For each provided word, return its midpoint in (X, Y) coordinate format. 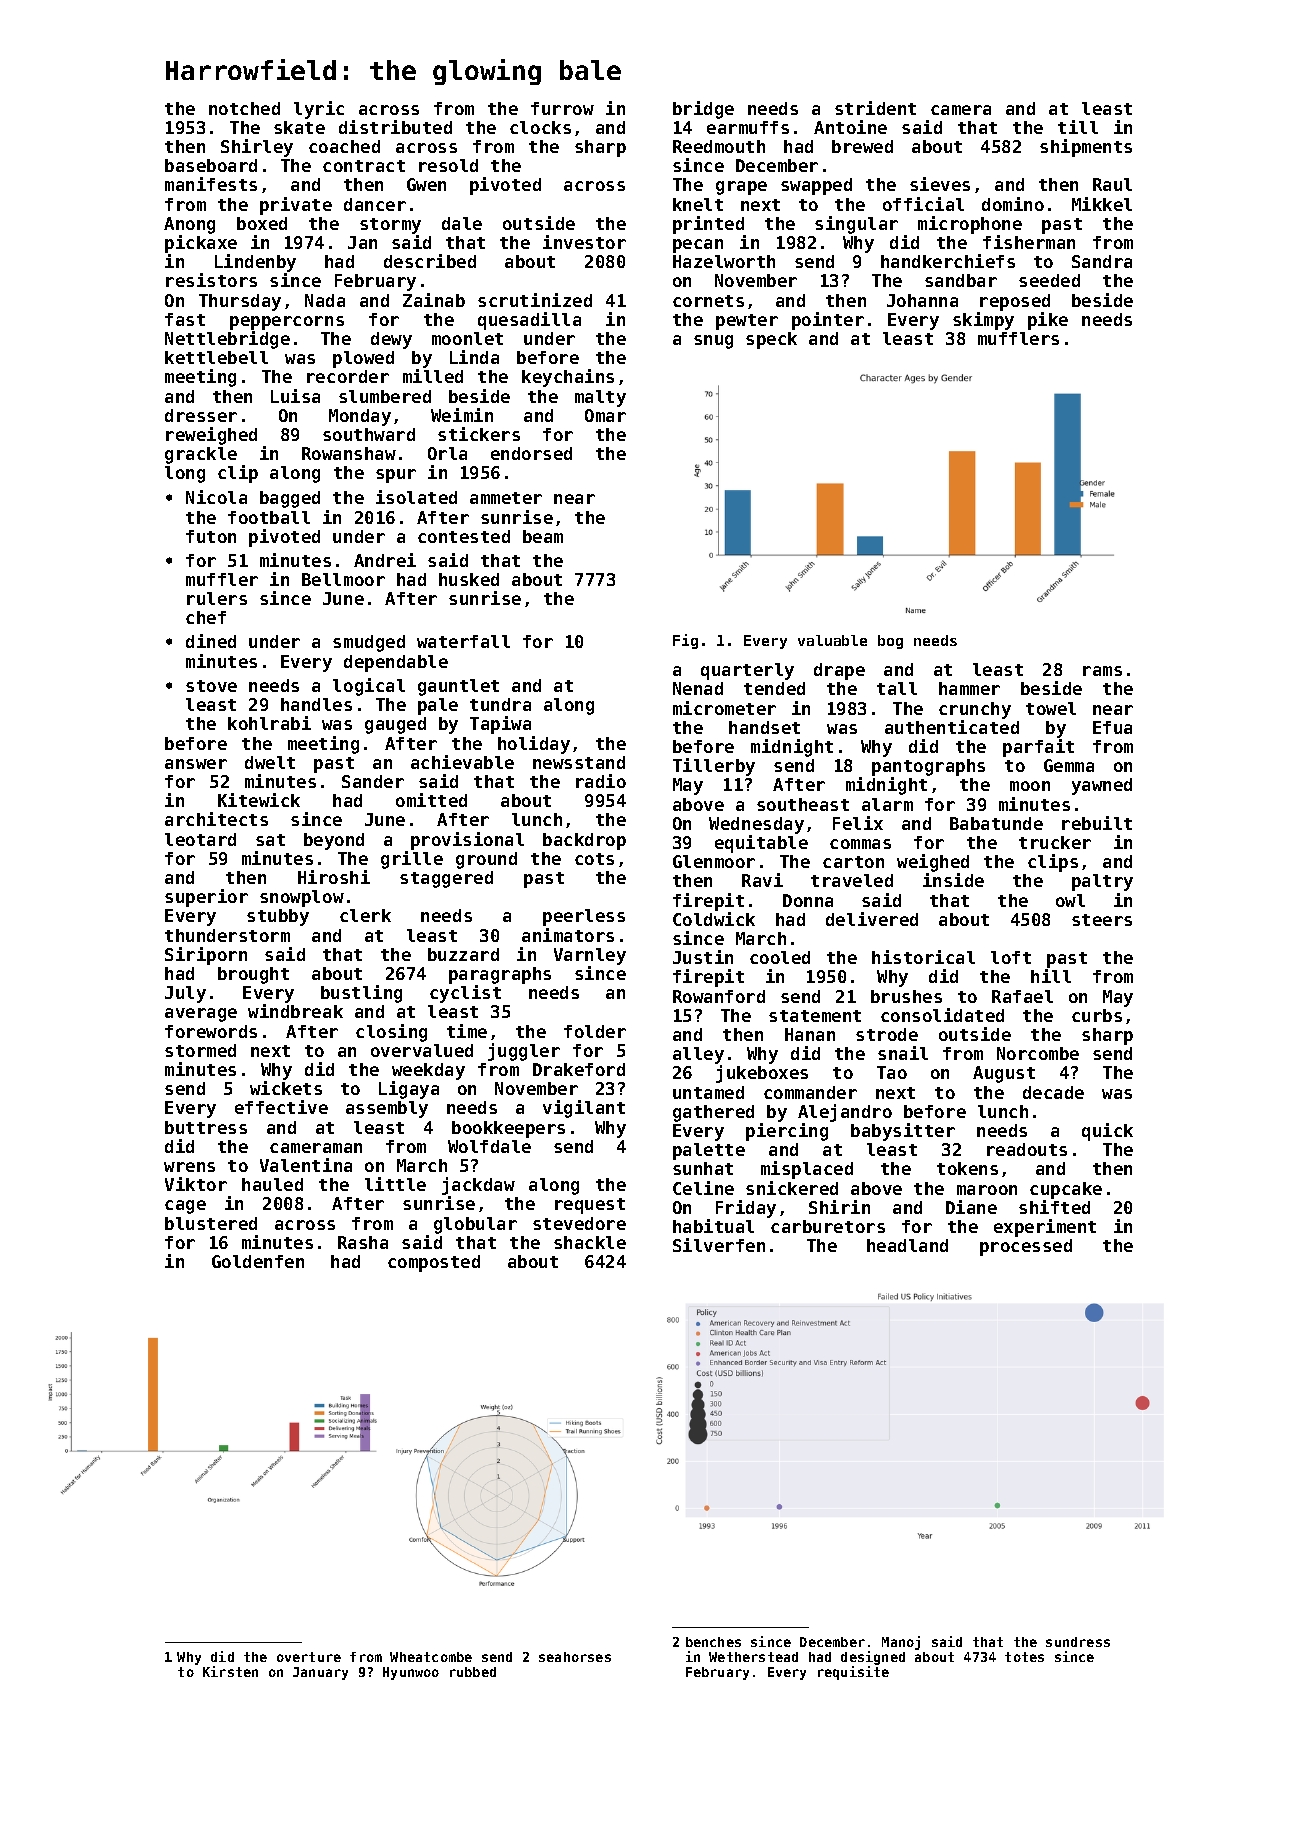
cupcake (1066, 1190)
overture (309, 1657)
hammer (969, 688)
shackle (590, 1242)
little (395, 1184)
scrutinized (535, 300)
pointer (828, 321)
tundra (500, 704)
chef (206, 617)
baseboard (211, 165)
